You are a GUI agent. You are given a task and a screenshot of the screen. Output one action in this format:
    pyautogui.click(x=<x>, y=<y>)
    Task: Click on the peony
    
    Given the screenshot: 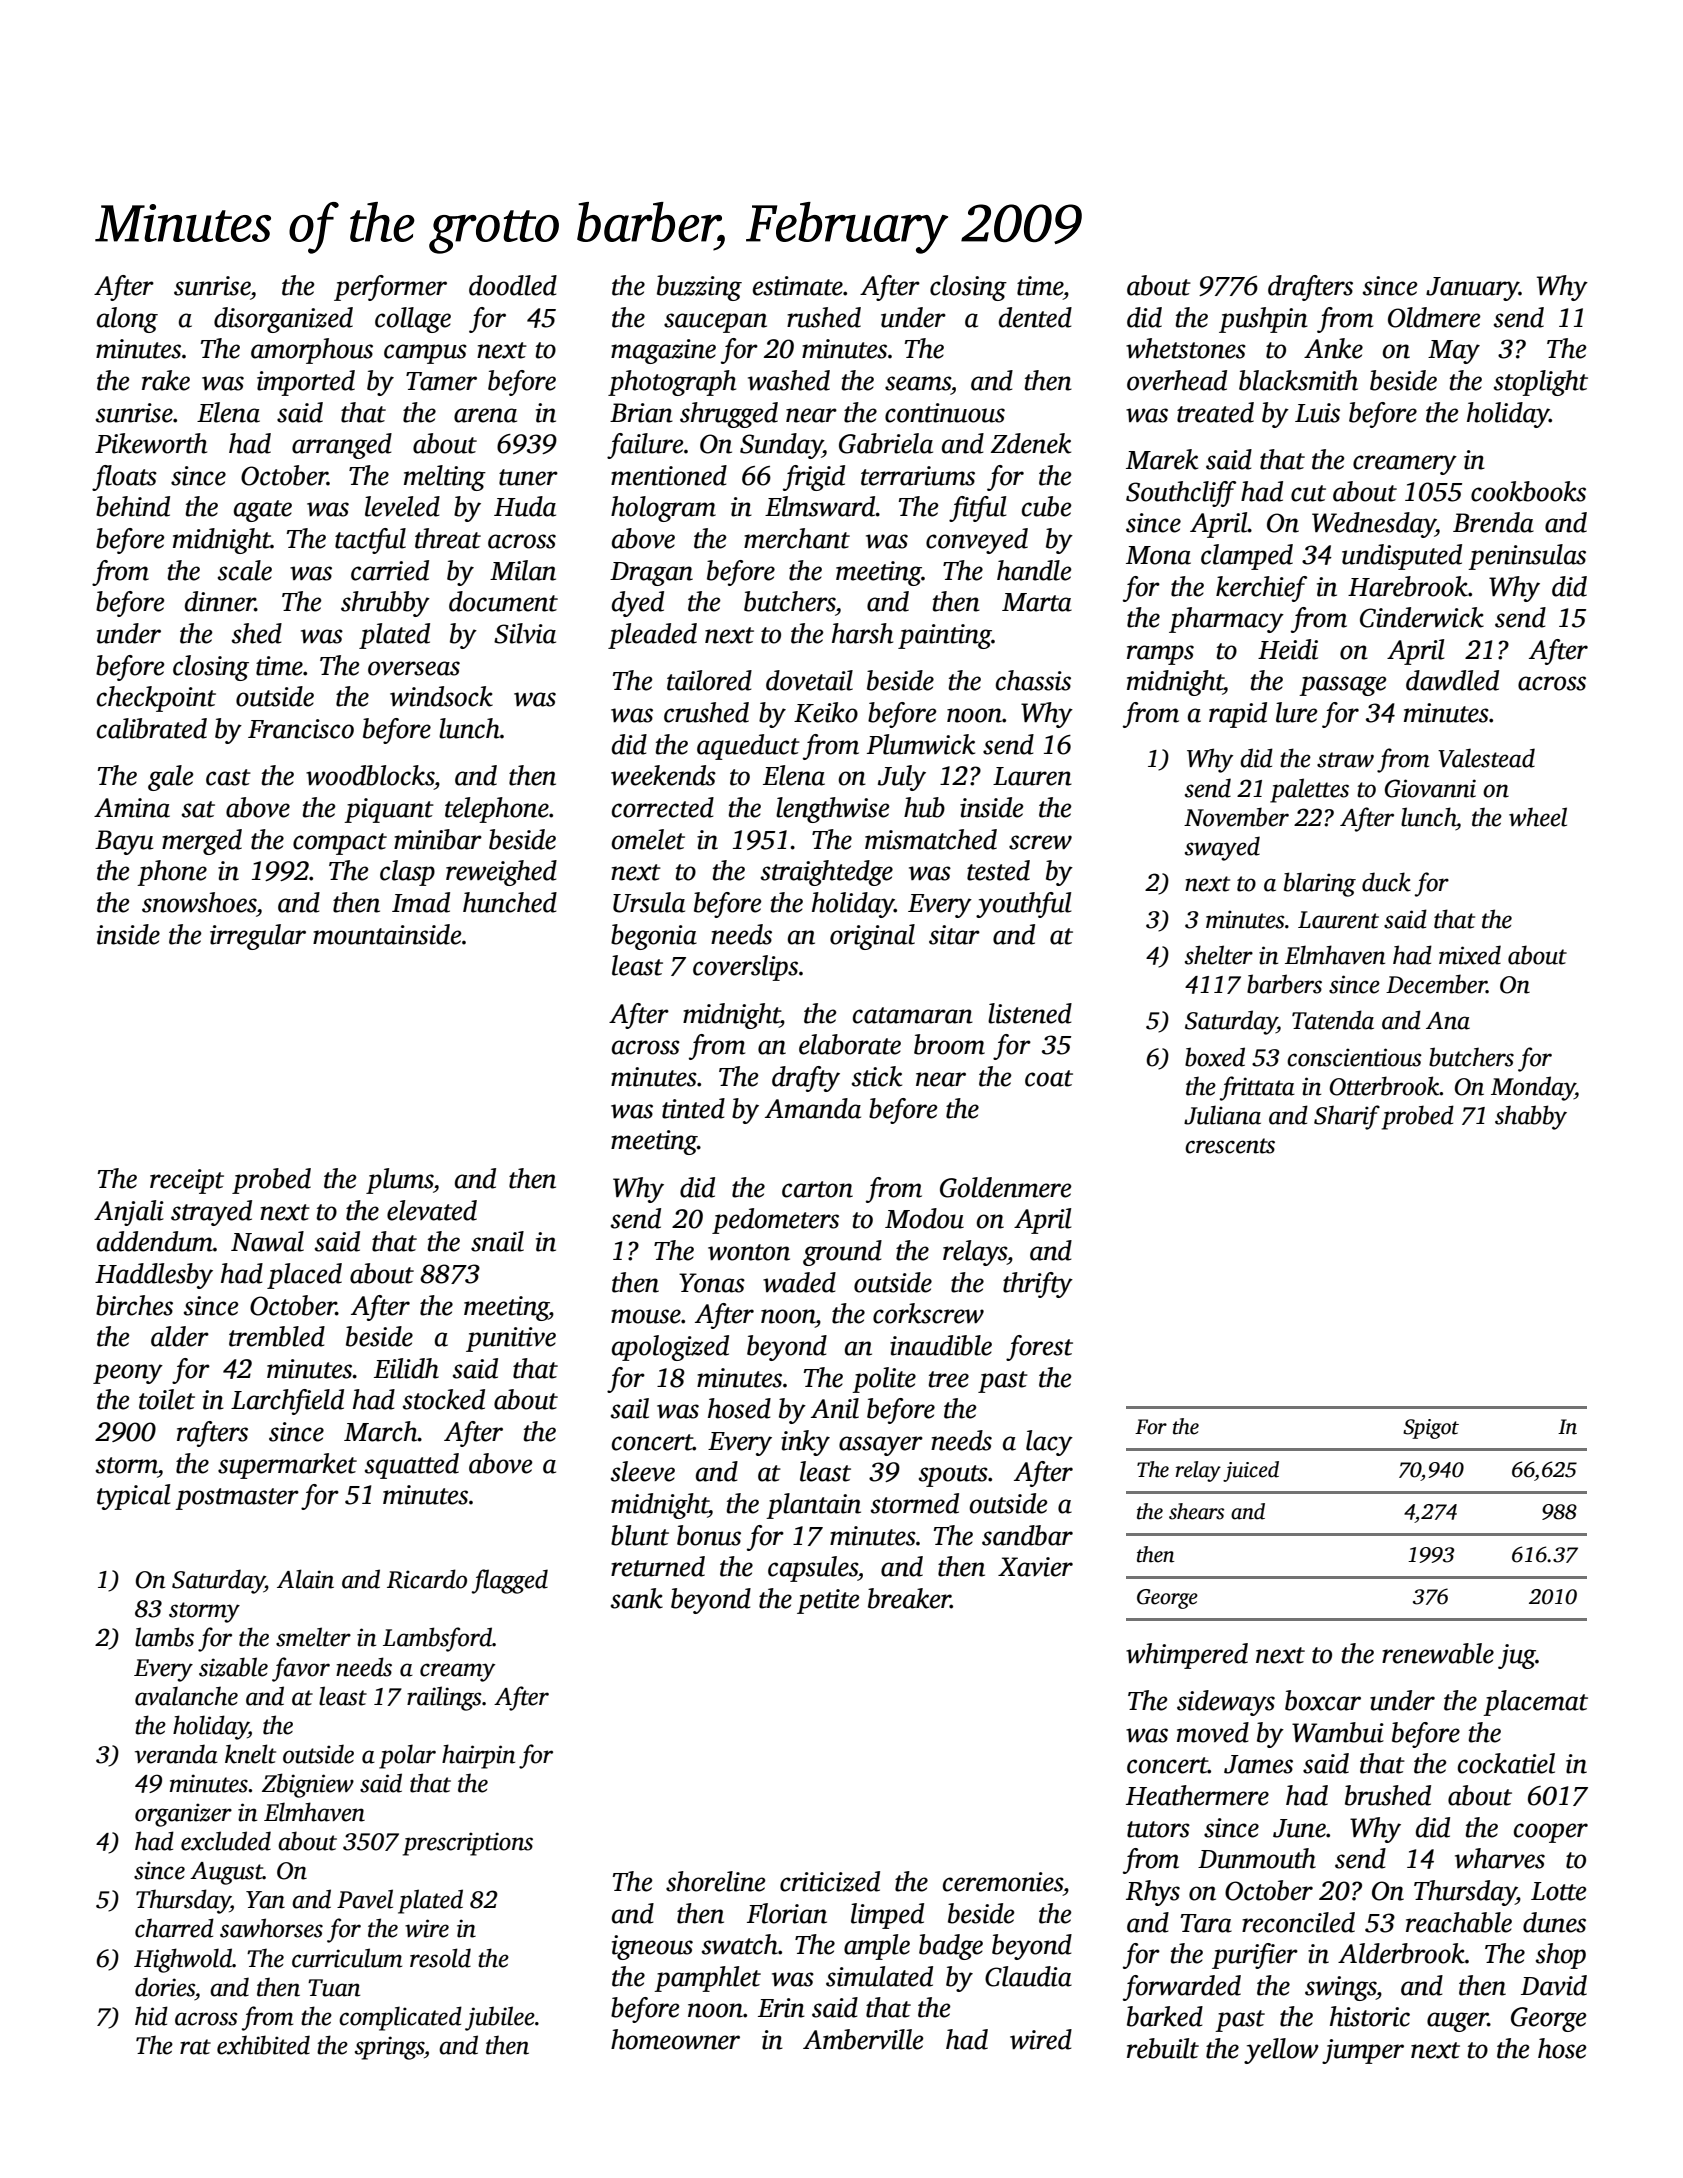 What is the action you would take?
    pyautogui.click(x=128, y=1374)
